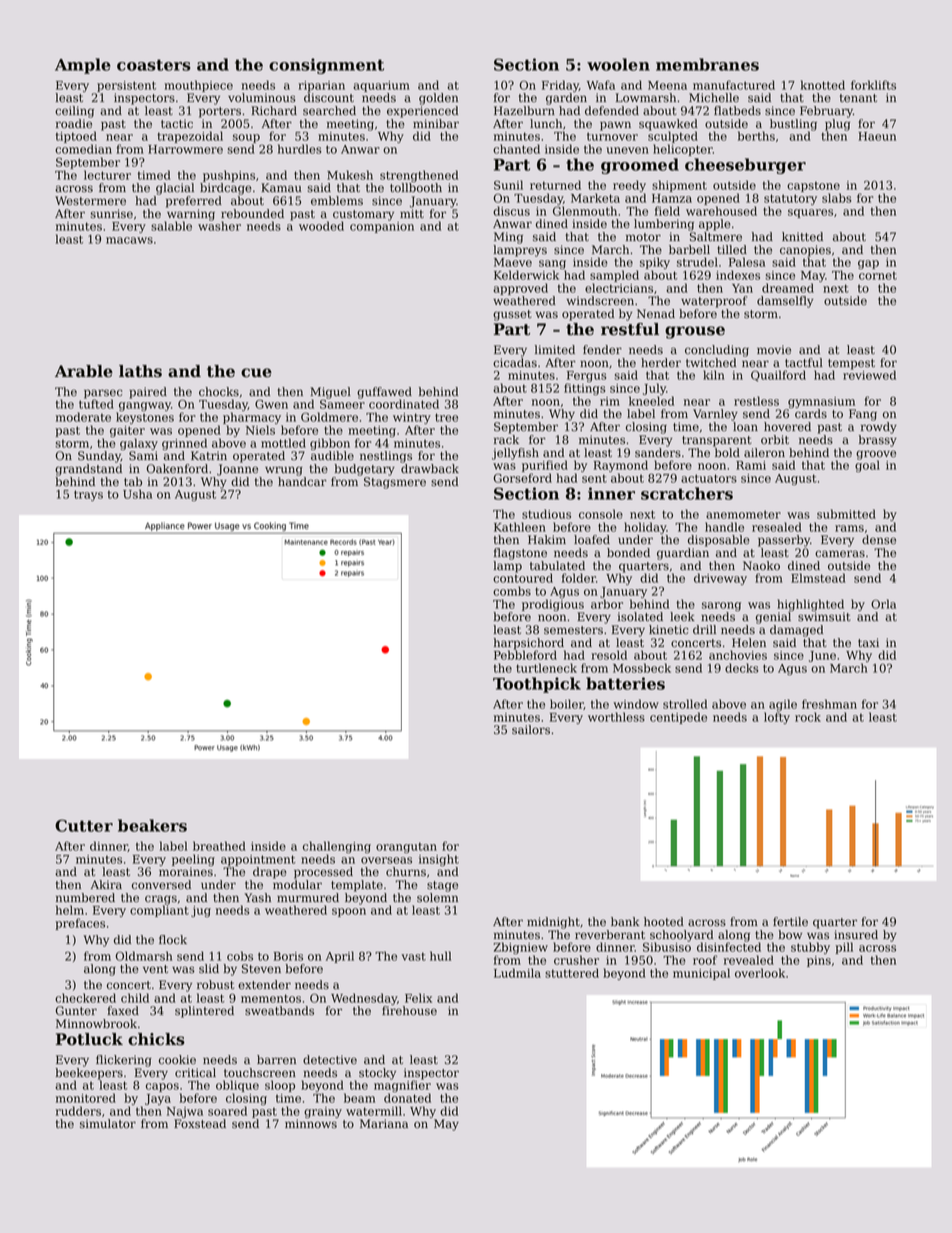 The width and height of the page is (952, 1233). I want to click on sailors, so click(531, 730).
